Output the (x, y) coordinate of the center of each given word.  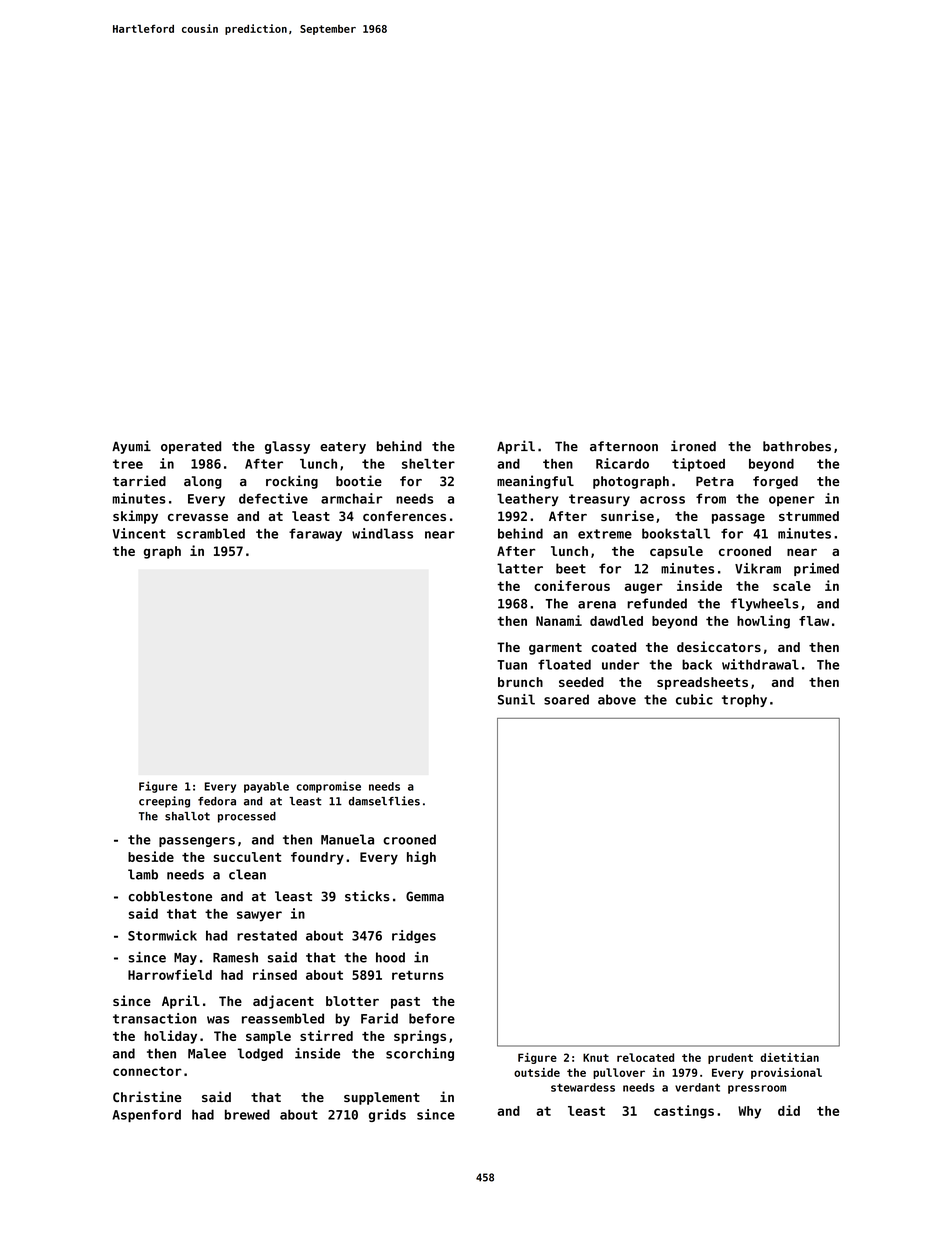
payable (266, 787)
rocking (292, 482)
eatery (343, 448)
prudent (730, 1058)
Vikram (758, 568)
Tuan (512, 665)
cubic (694, 699)
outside (537, 1072)
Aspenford (146, 1115)
